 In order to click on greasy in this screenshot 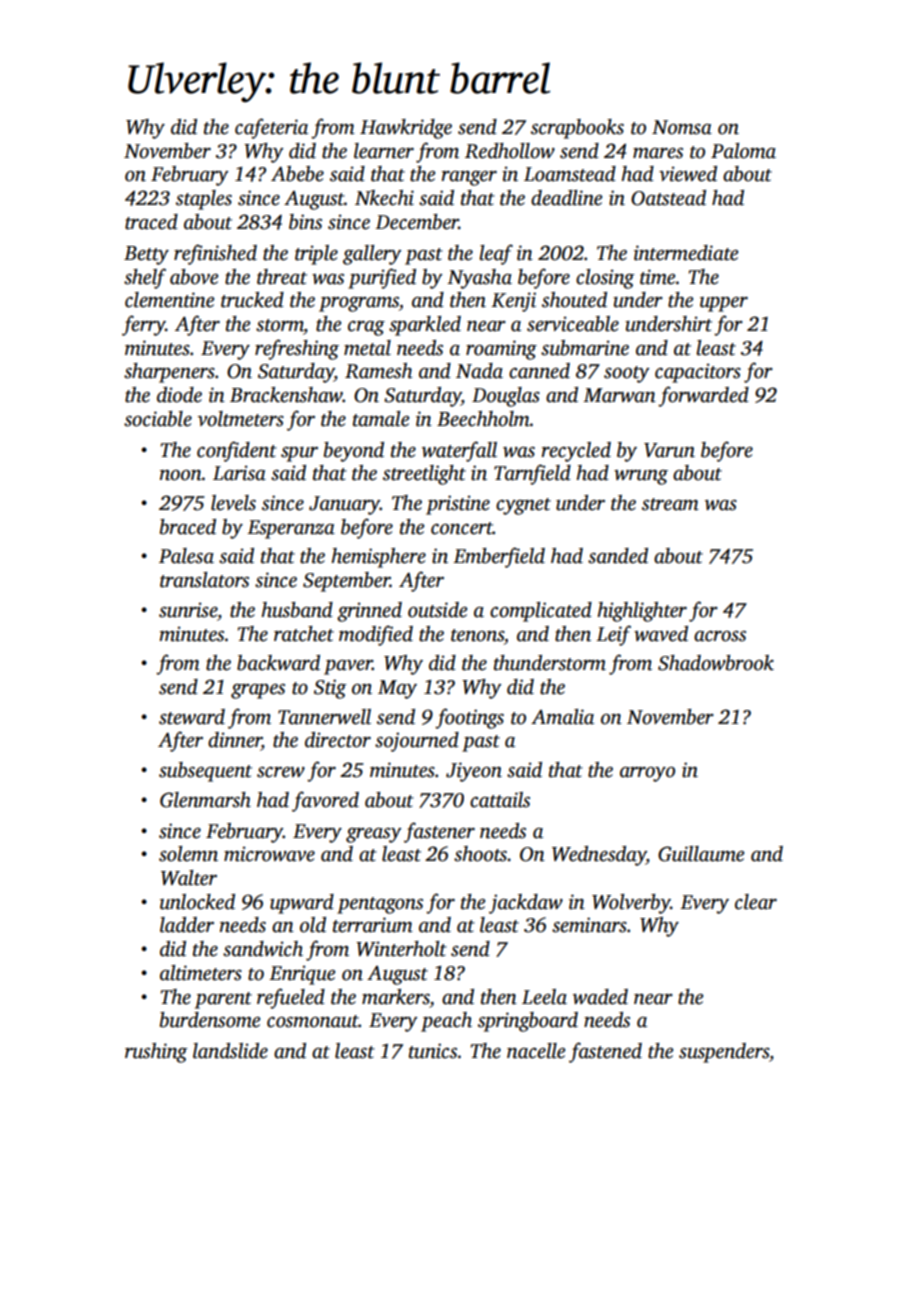, I will do `click(374, 835)`.
